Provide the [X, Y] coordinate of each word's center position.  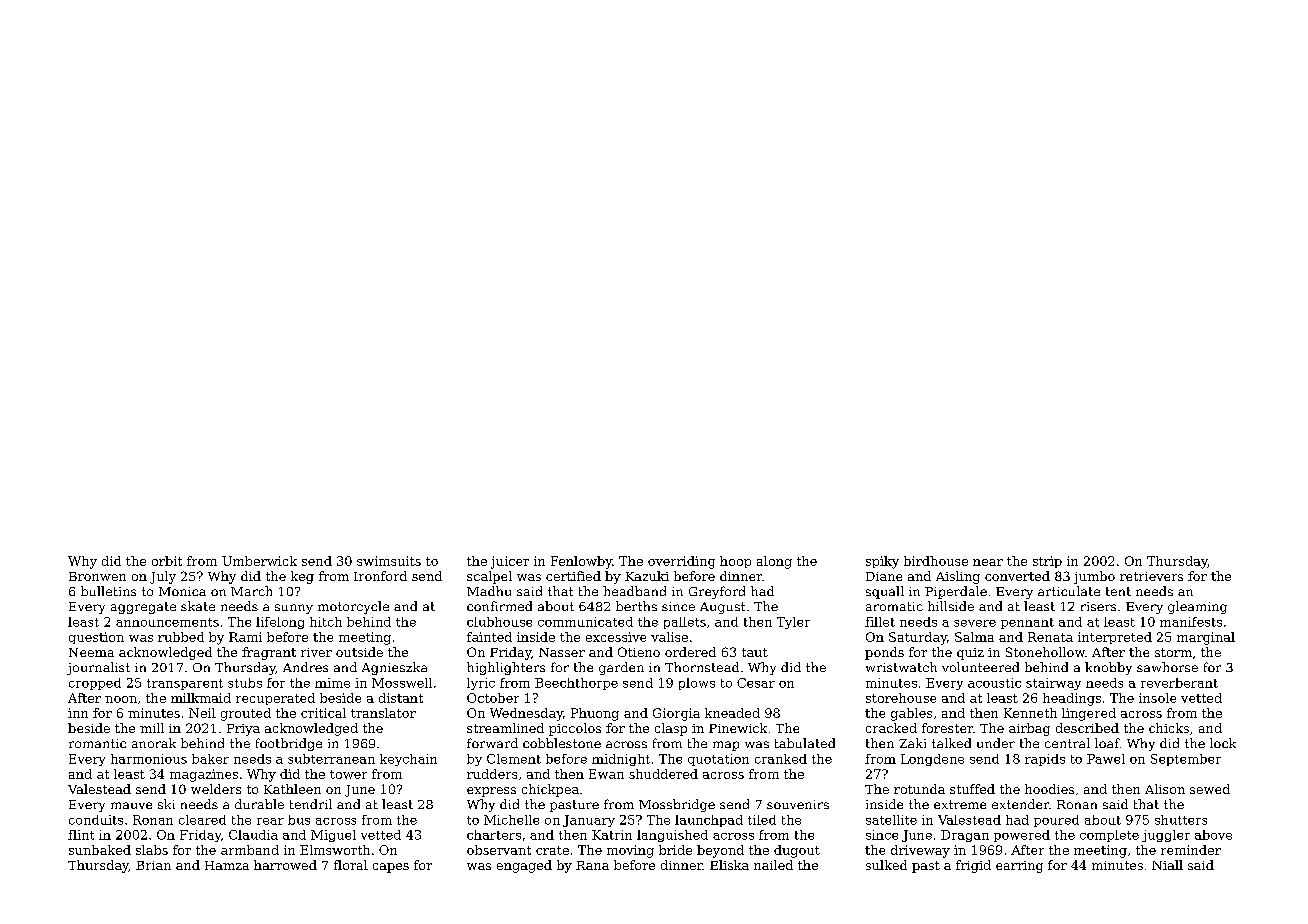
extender [1020, 804]
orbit [167, 561]
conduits [96, 820]
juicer [510, 562]
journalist [98, 668]
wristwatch [901, 667]
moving [630, 851]
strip [1047, 562]
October [493, 698]
